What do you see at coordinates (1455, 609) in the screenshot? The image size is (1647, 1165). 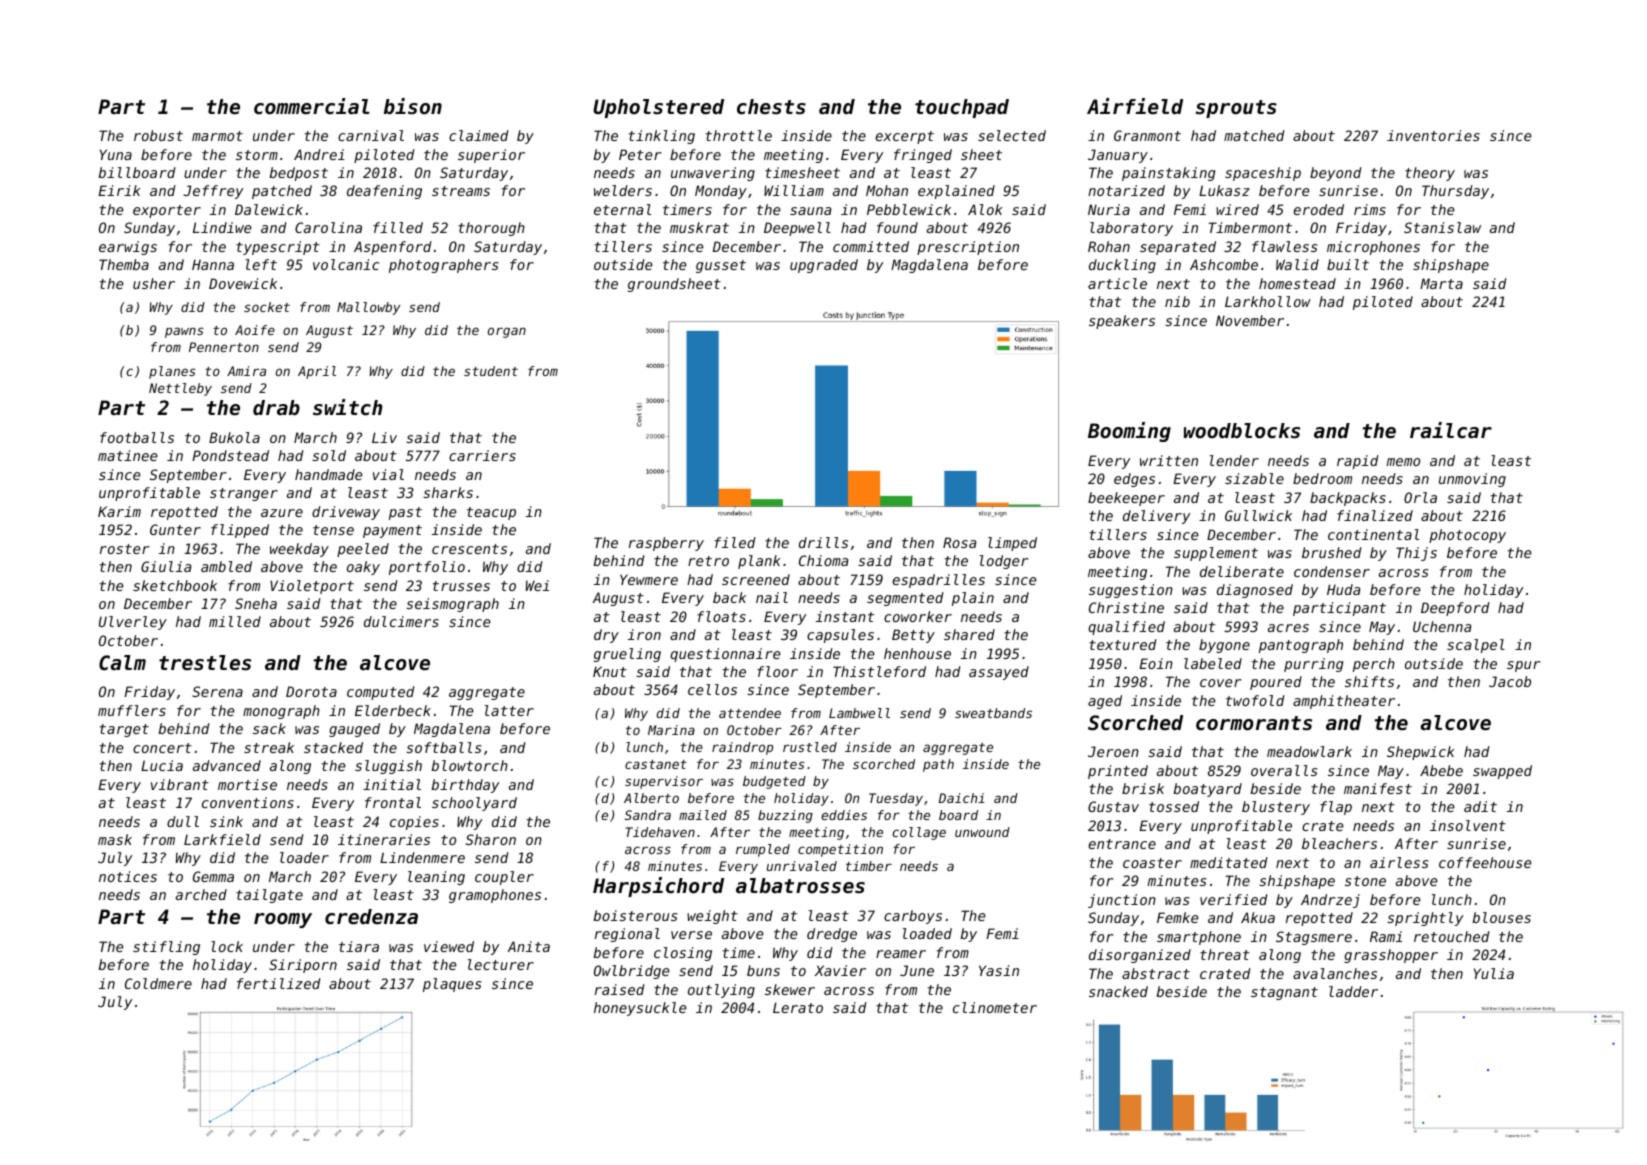 I see `Deepford` at bounding box center [1455, 609].
